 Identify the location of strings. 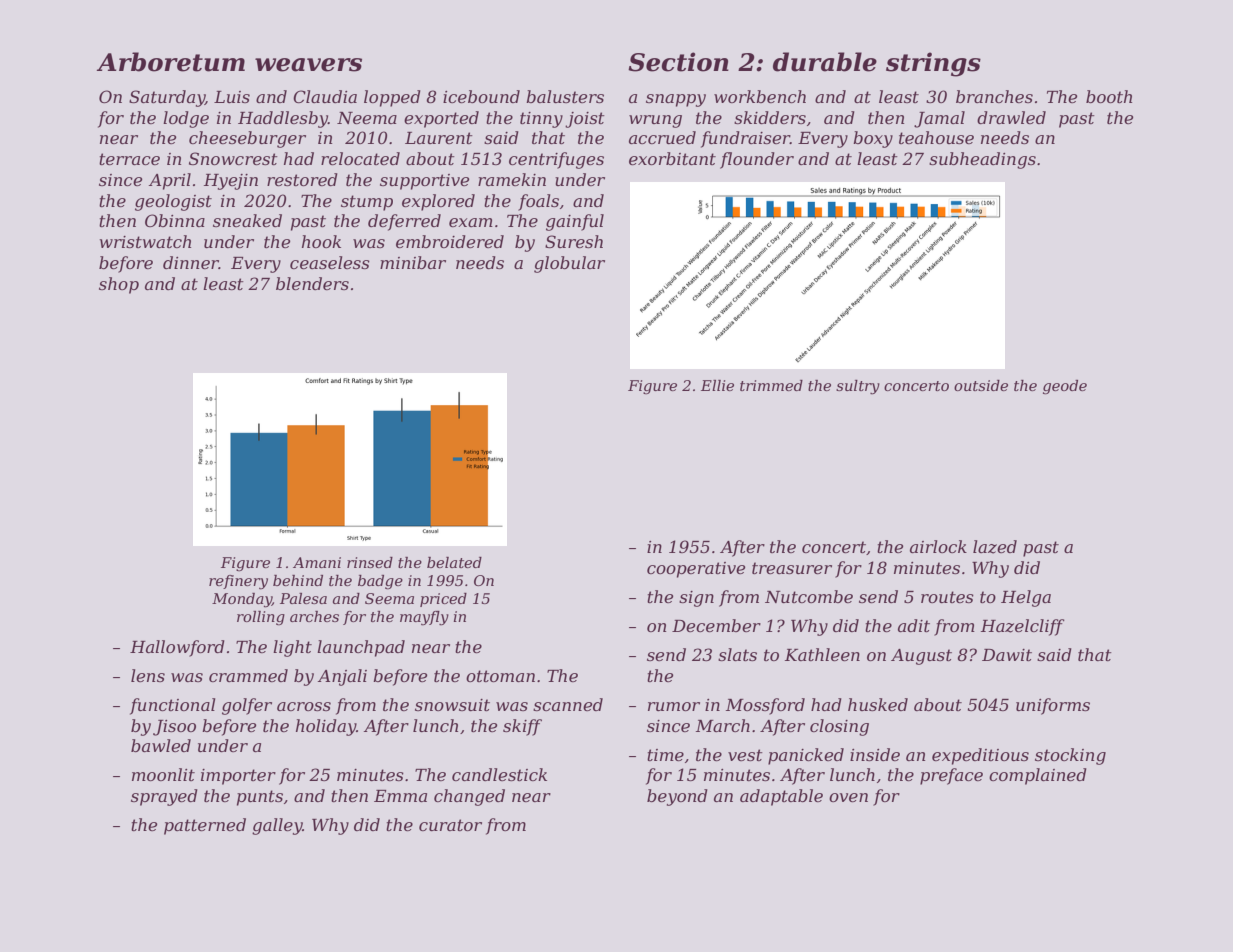
(933, 64).
